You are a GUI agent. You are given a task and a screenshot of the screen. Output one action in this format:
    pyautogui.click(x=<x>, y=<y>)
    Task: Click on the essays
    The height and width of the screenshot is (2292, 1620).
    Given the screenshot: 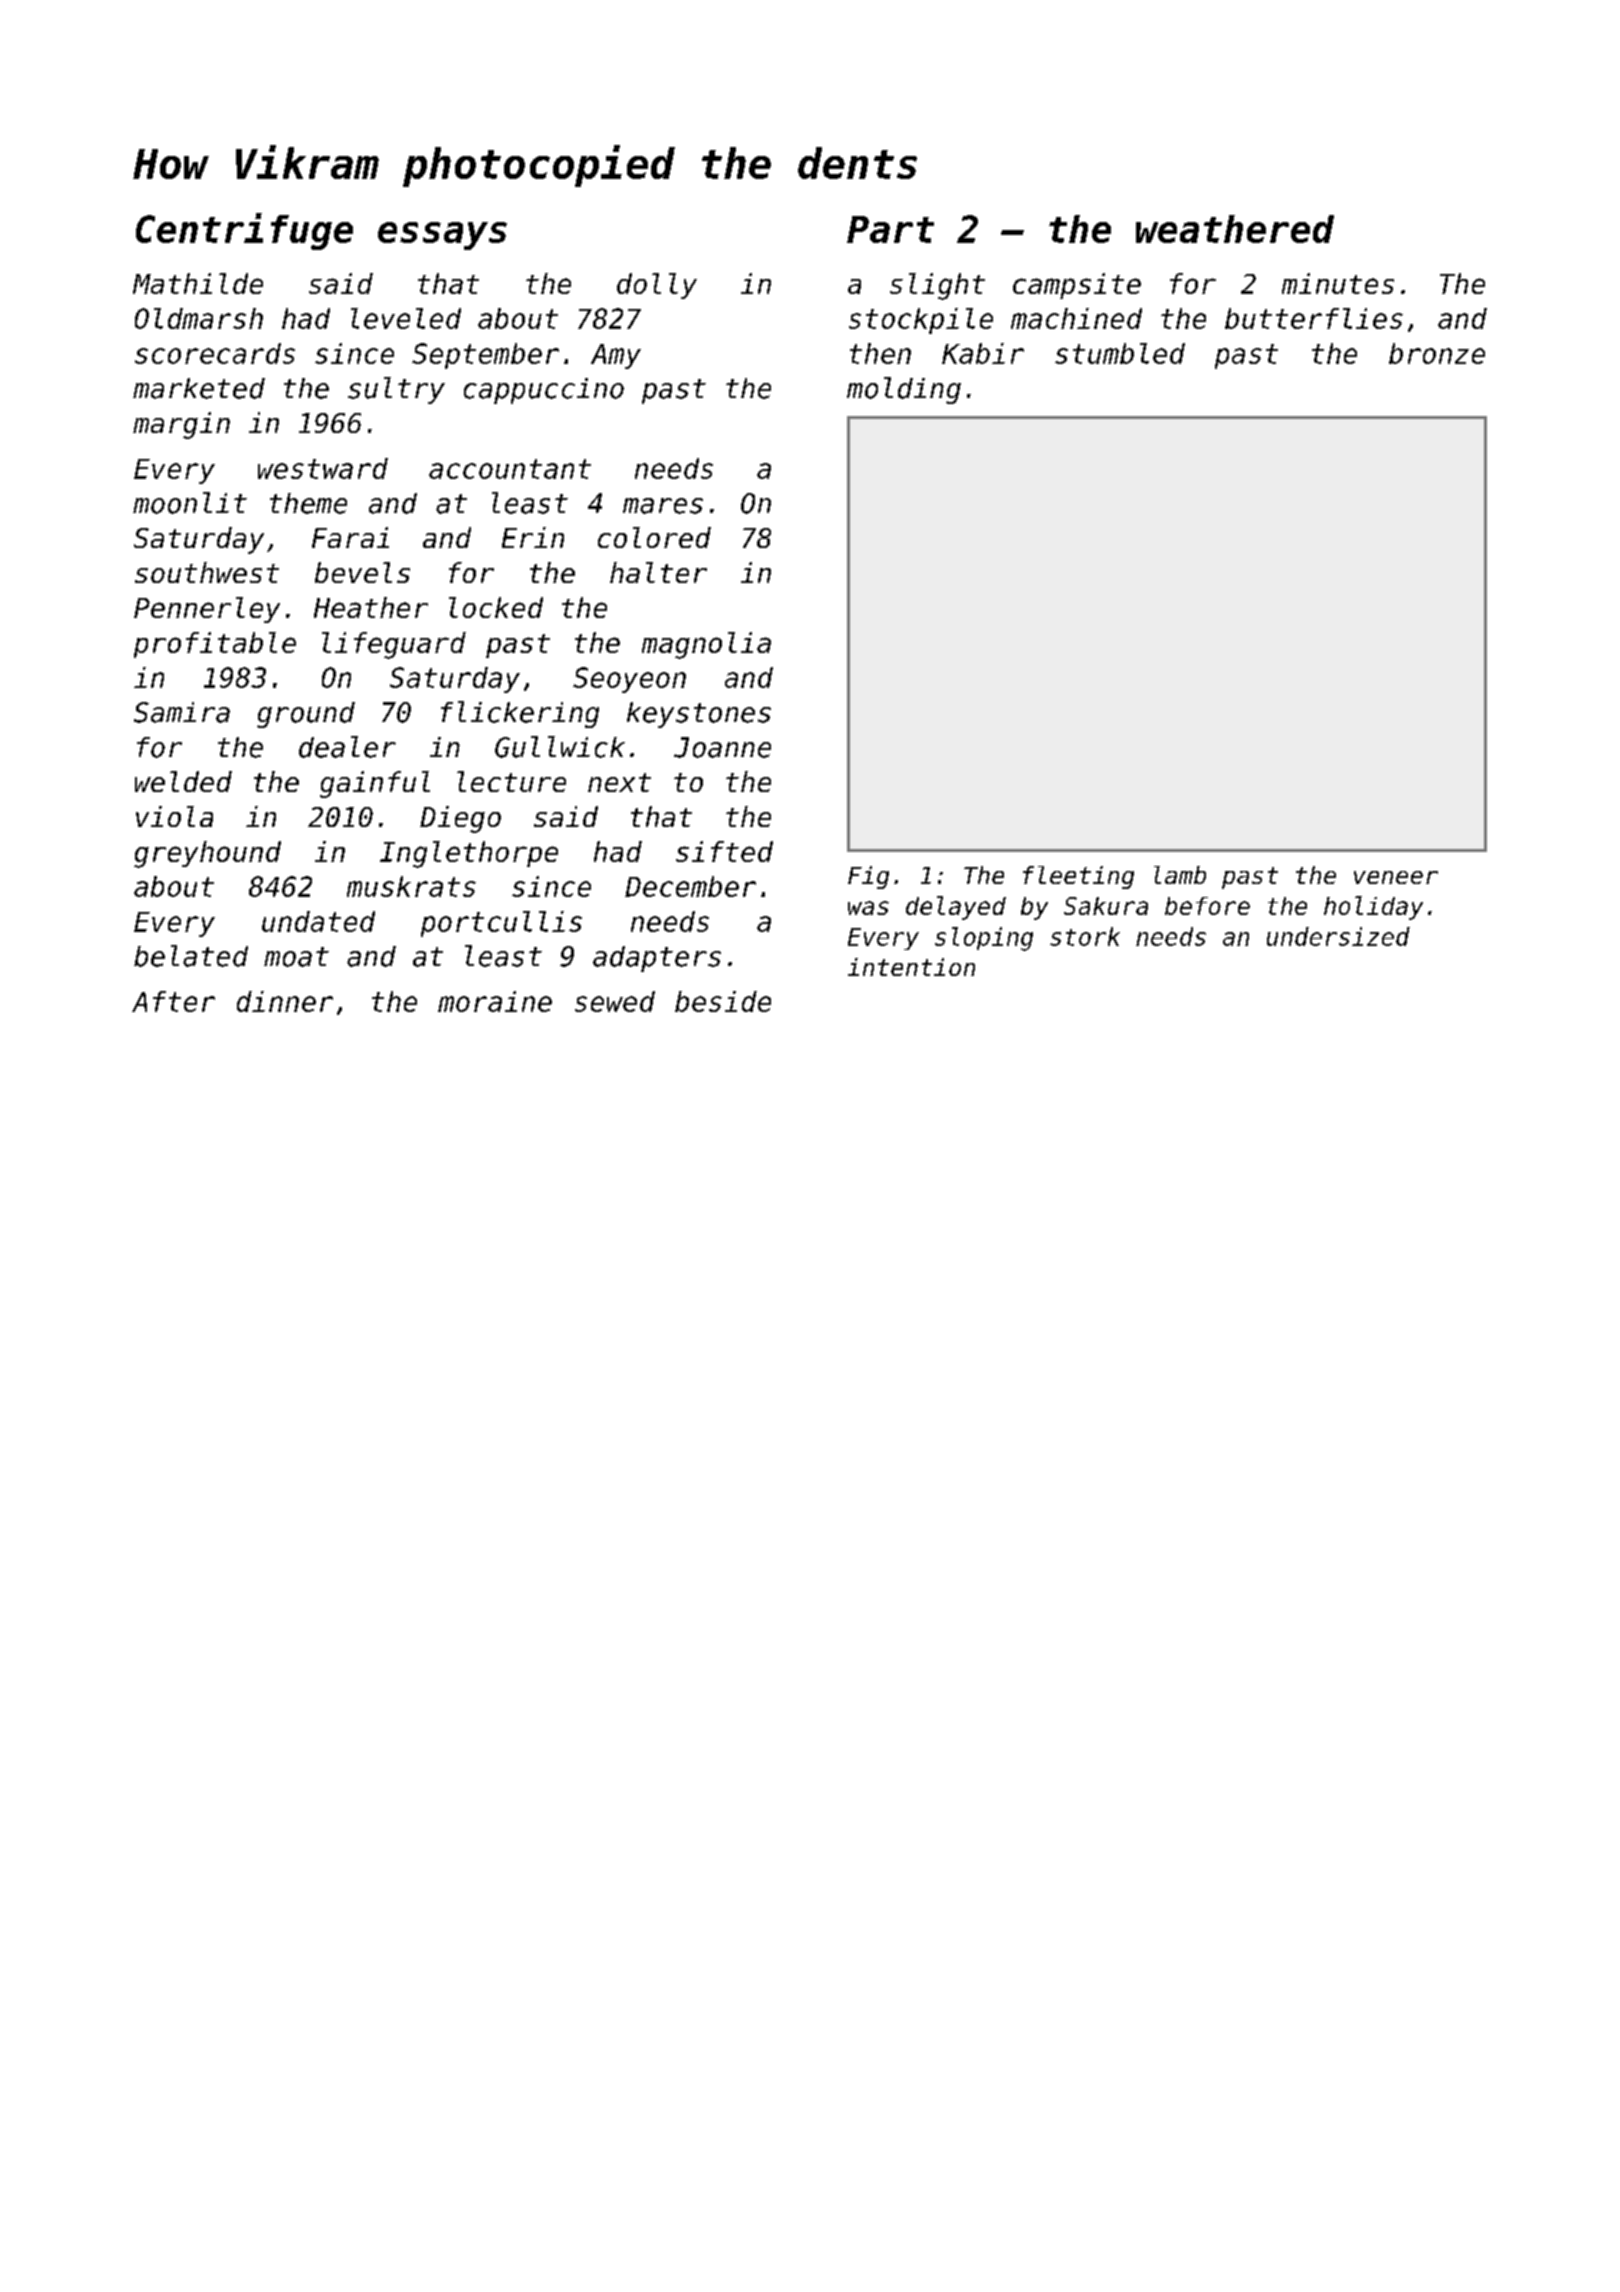 What is the action you would take?
    pyautogui.click(x=442, y=236)
